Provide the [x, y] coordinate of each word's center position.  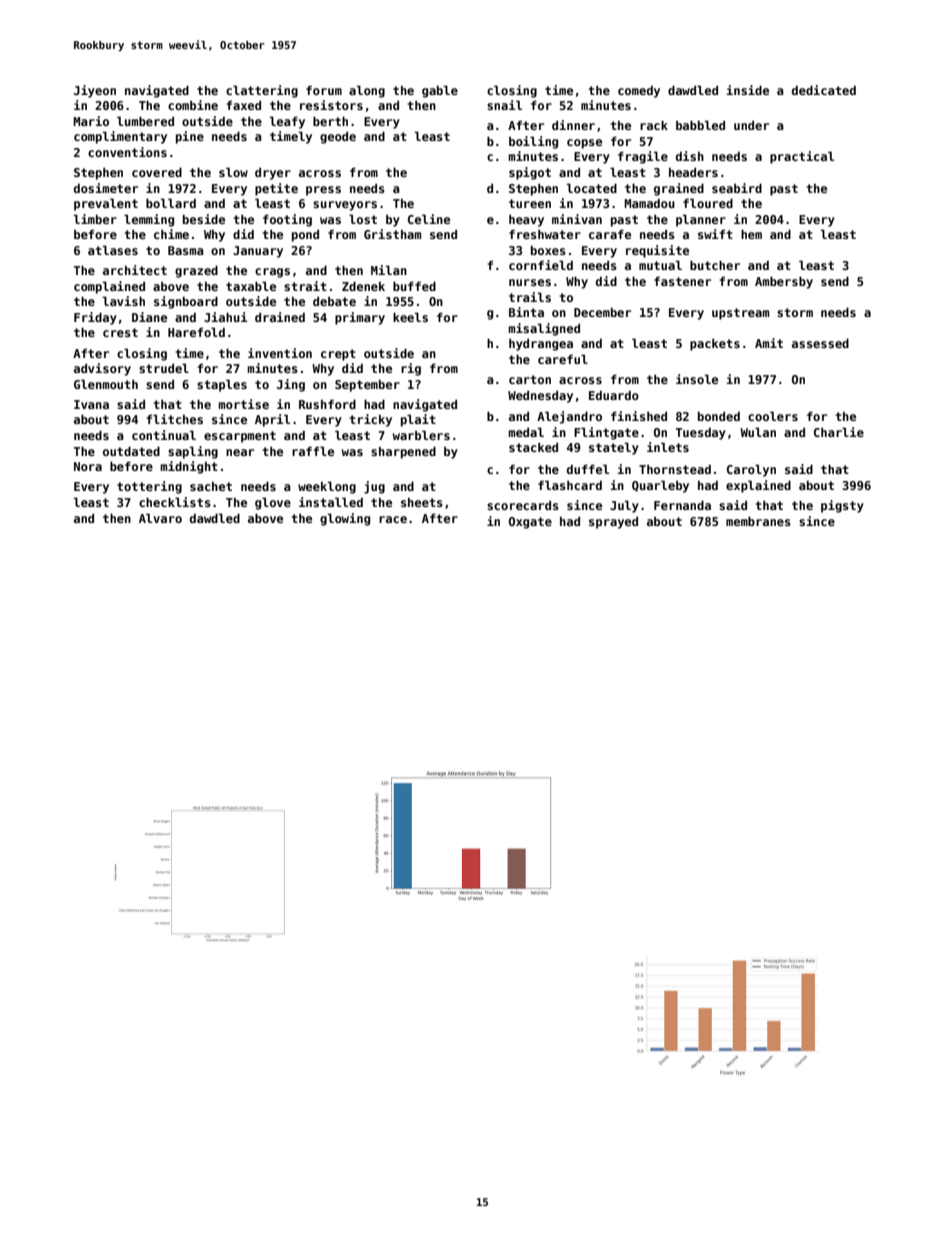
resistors [331, 105]
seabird [737, 188]
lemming [149, 220]
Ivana [91, 404]
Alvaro [160, 518]
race [393, 519]
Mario [91, 121]
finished [639, 416]
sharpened [403, 452]
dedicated [824, 90]
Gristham [392, 234]
